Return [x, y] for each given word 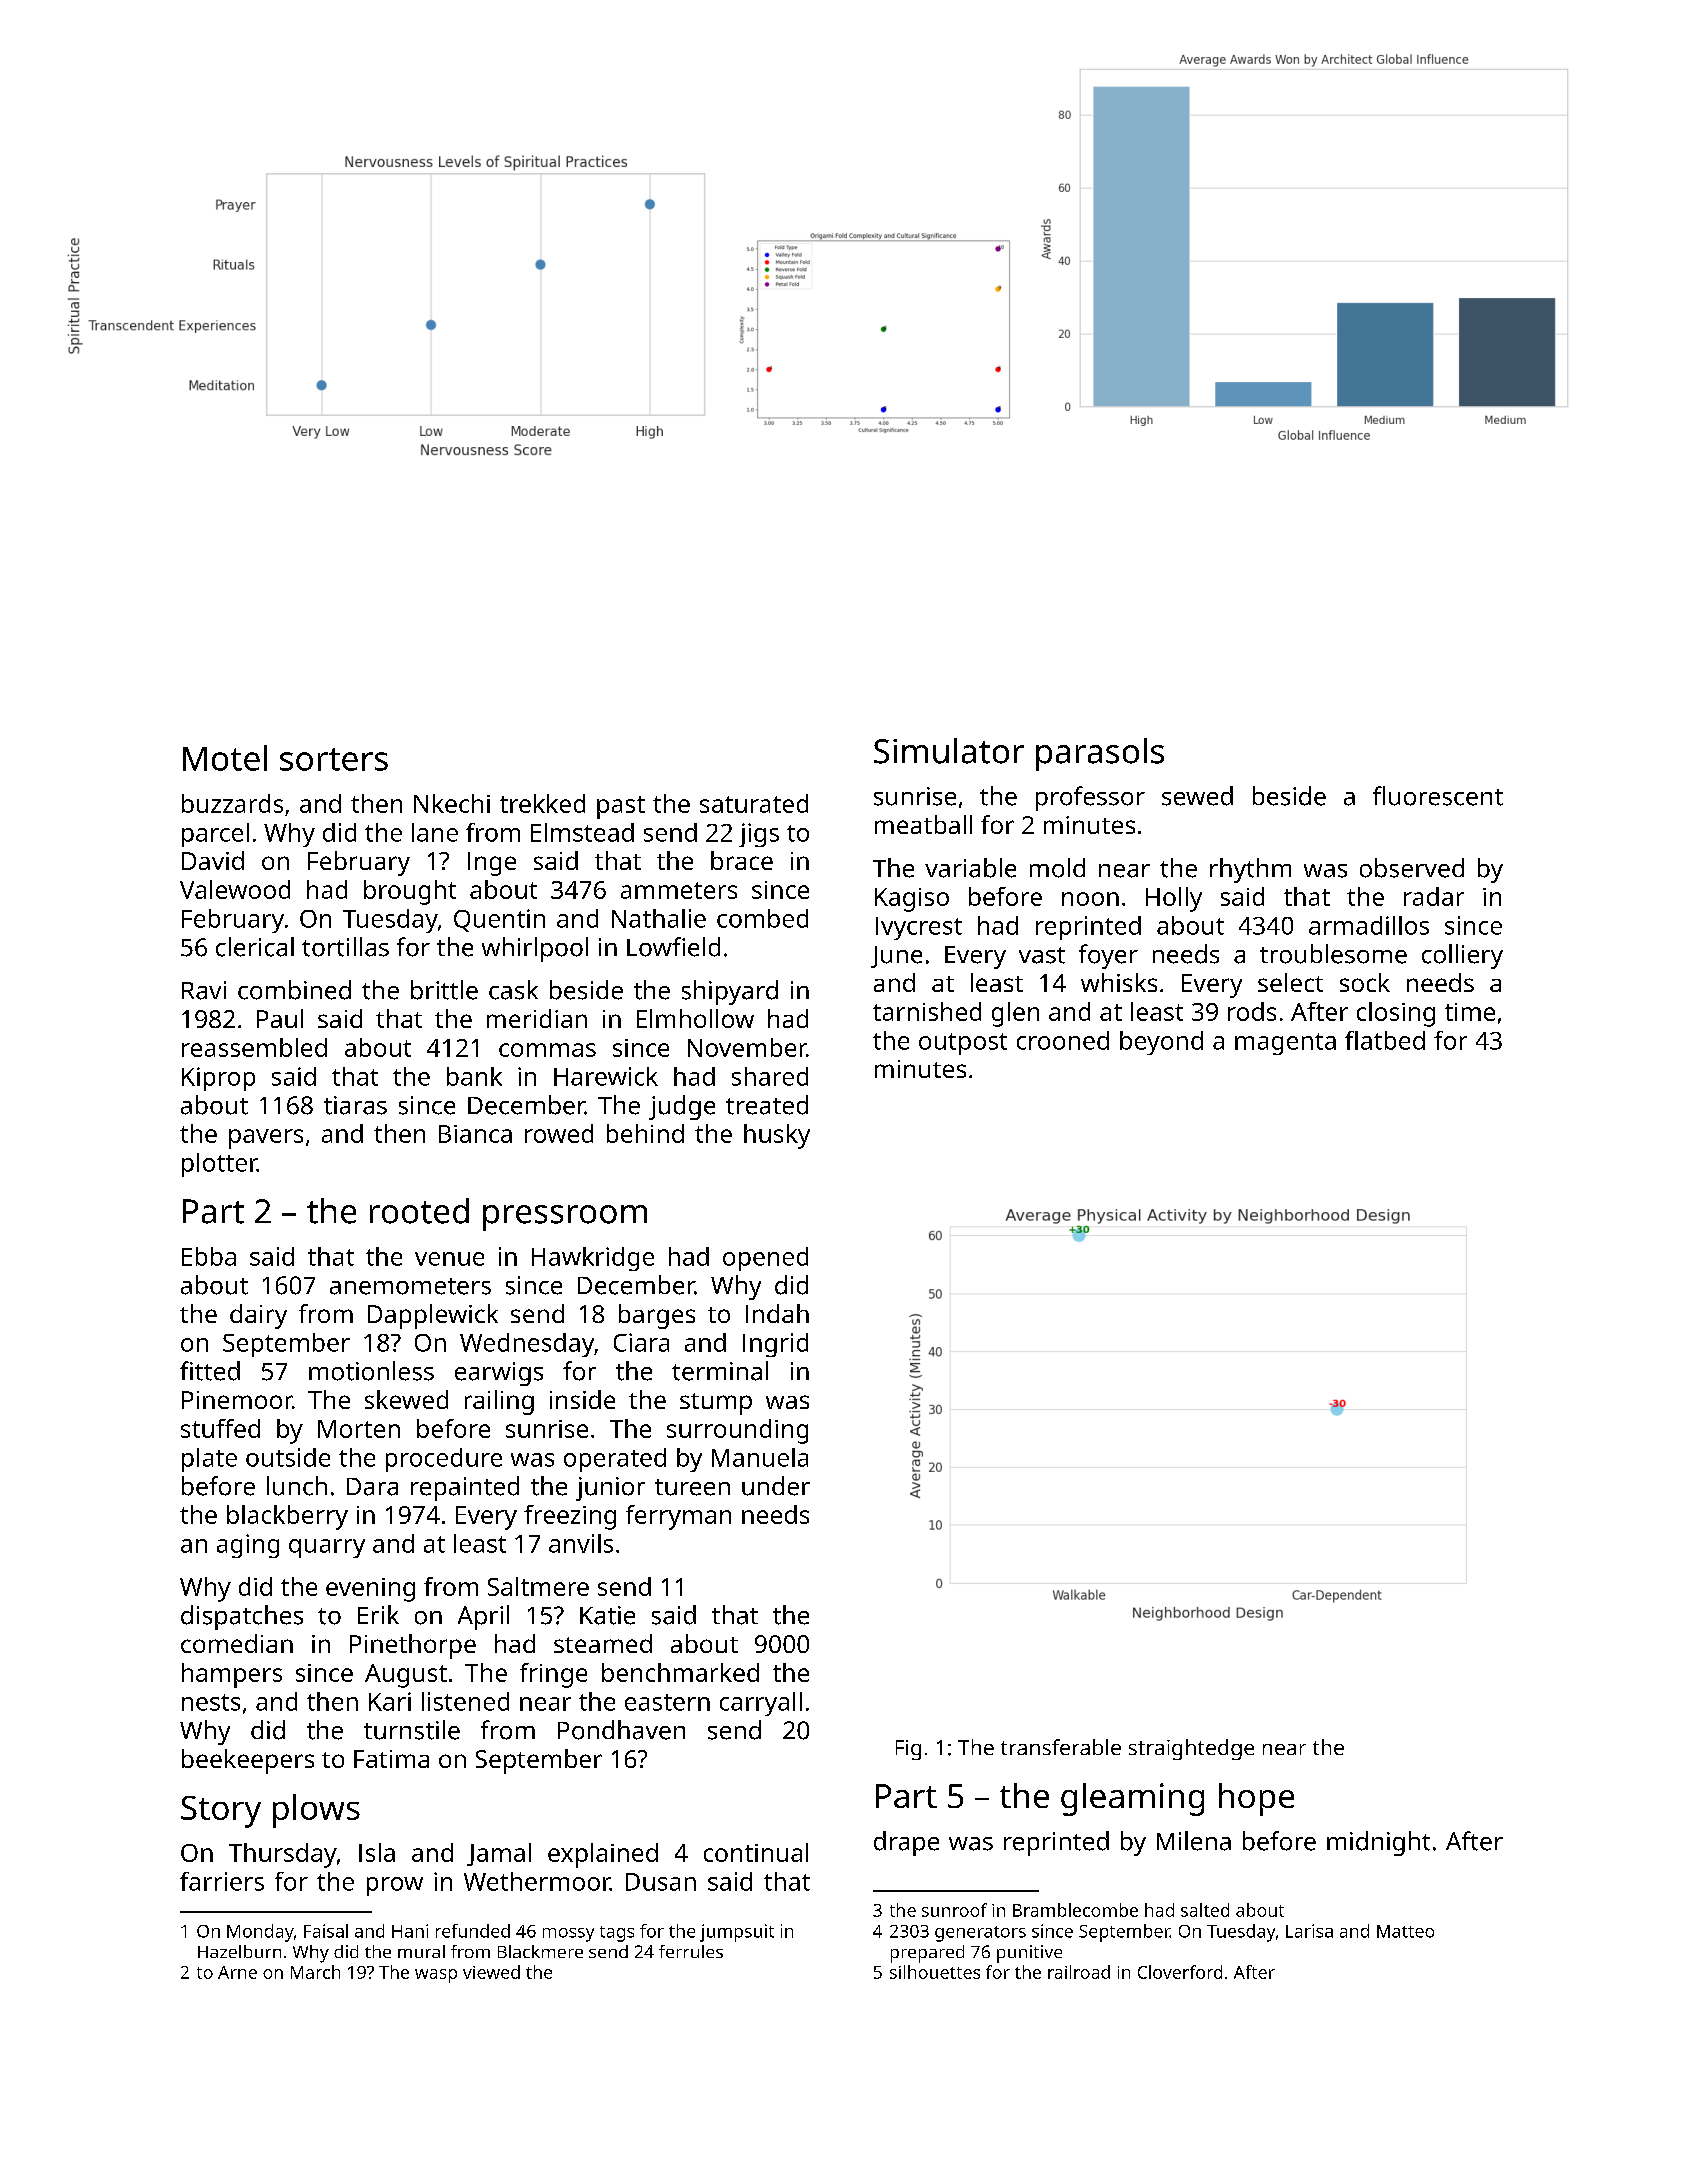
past [621, 807]
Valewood [235, 889]
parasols [1100, 754]
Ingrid [775, 1345]
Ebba [209, 1256]
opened [765, 1259]
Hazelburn [239, 1951]
